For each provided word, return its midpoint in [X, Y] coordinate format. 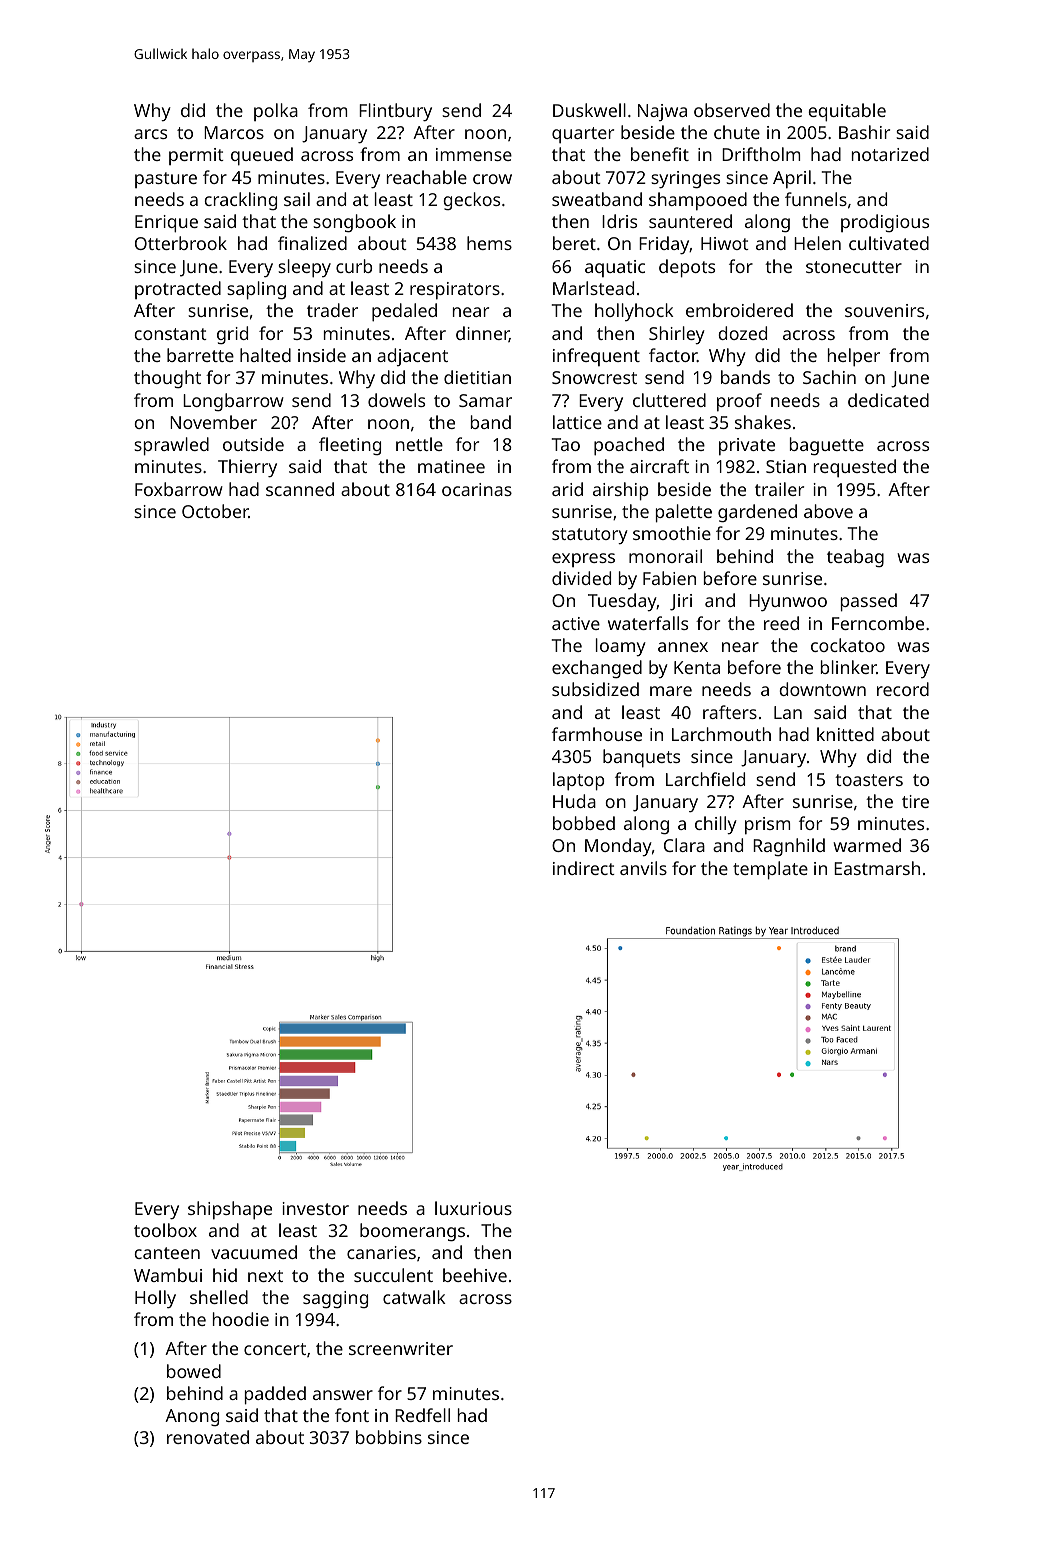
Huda [574, 801]
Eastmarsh [877, 868]
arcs [150, 134]
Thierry [247, 468]
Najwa [662, 112]
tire [915, 801]
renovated [208, 1437]
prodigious [885, 223]
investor [315, 1208]
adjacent [412, 357]
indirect [584, 868]
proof [739, 402]
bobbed [584, 823]
